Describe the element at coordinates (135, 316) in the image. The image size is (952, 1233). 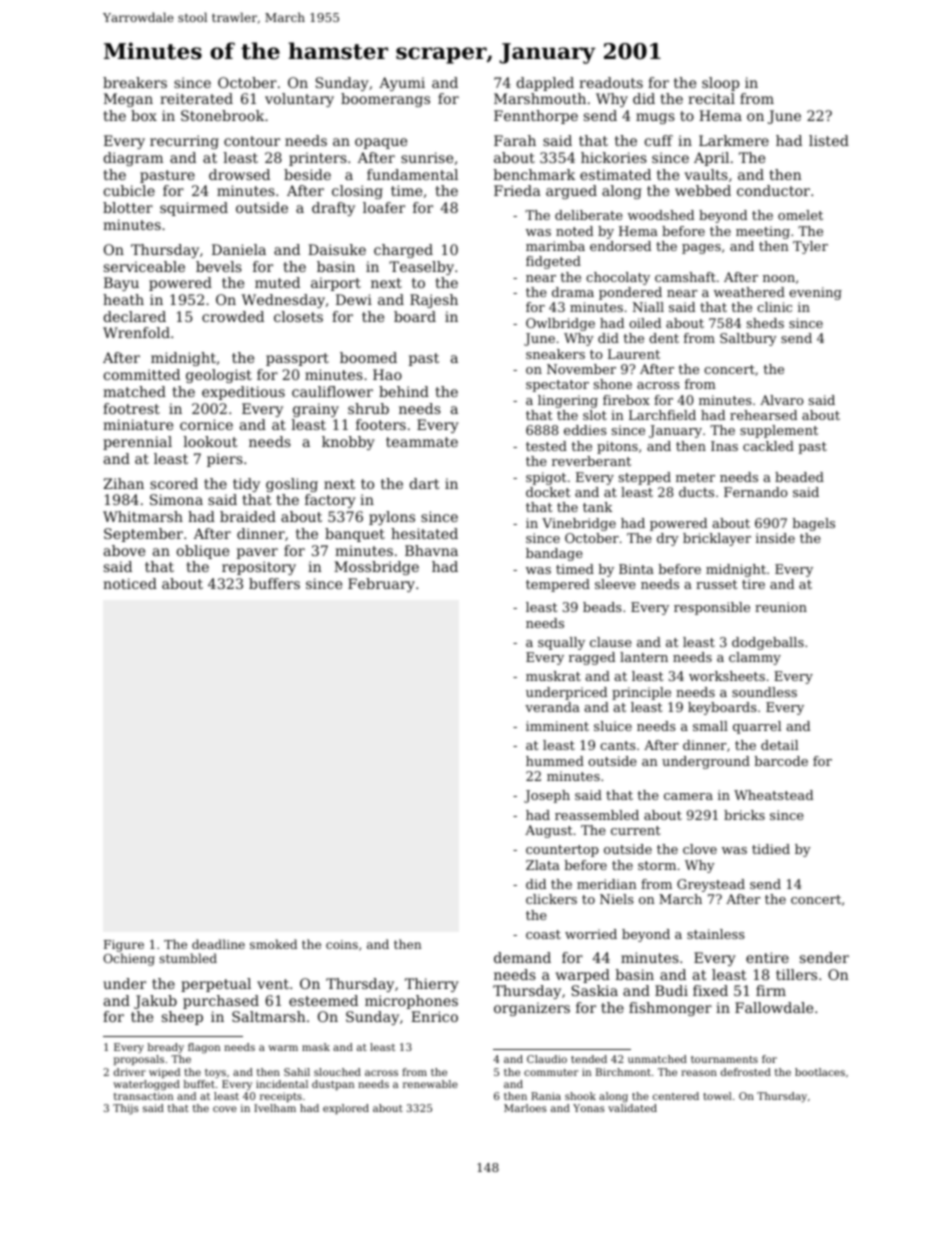
I see `declared` at that location.
